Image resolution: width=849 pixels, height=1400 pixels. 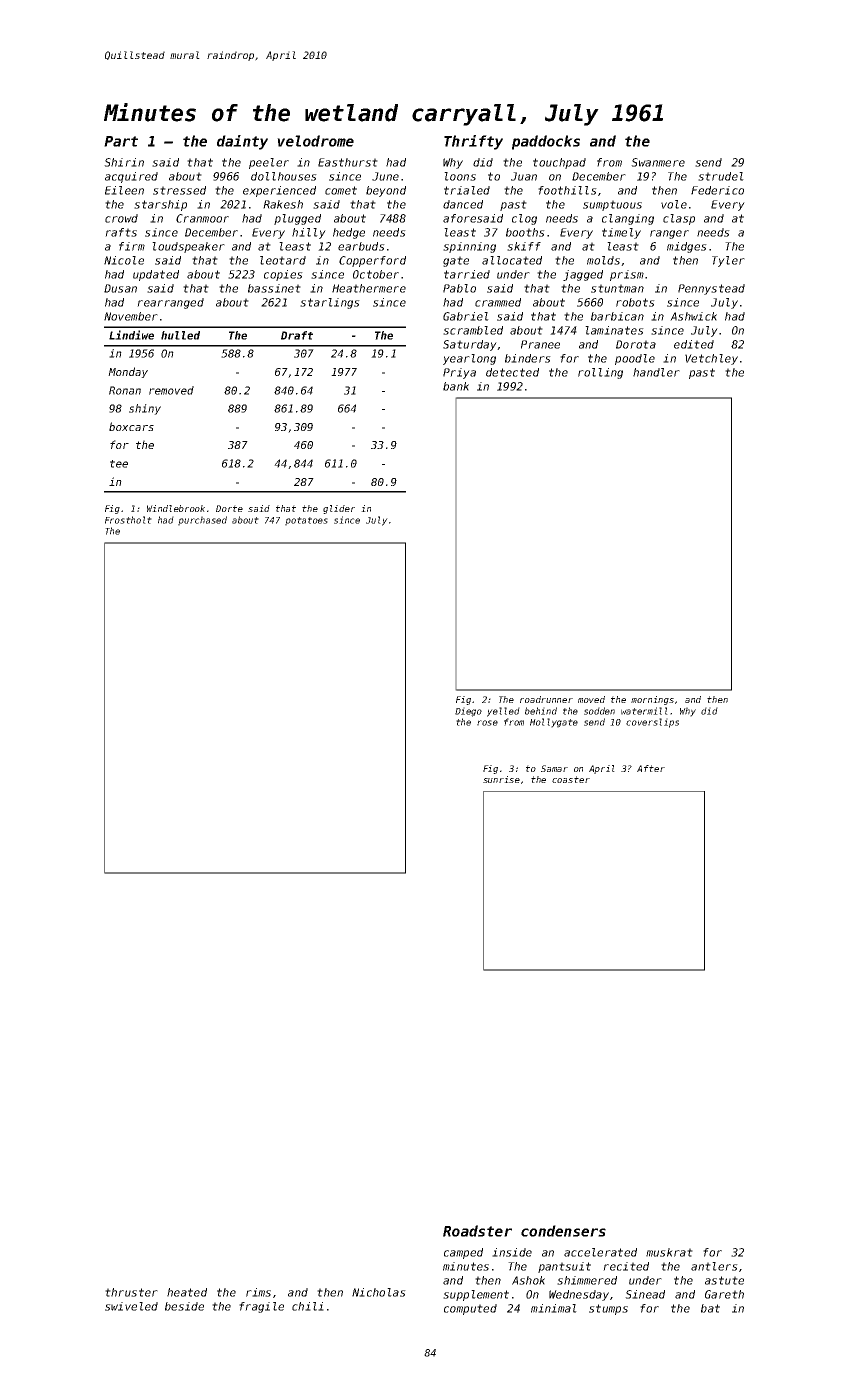 What do you see at coordinates (571, 779) in the document?
I see `coaster` at bounding box center [571, 779].
